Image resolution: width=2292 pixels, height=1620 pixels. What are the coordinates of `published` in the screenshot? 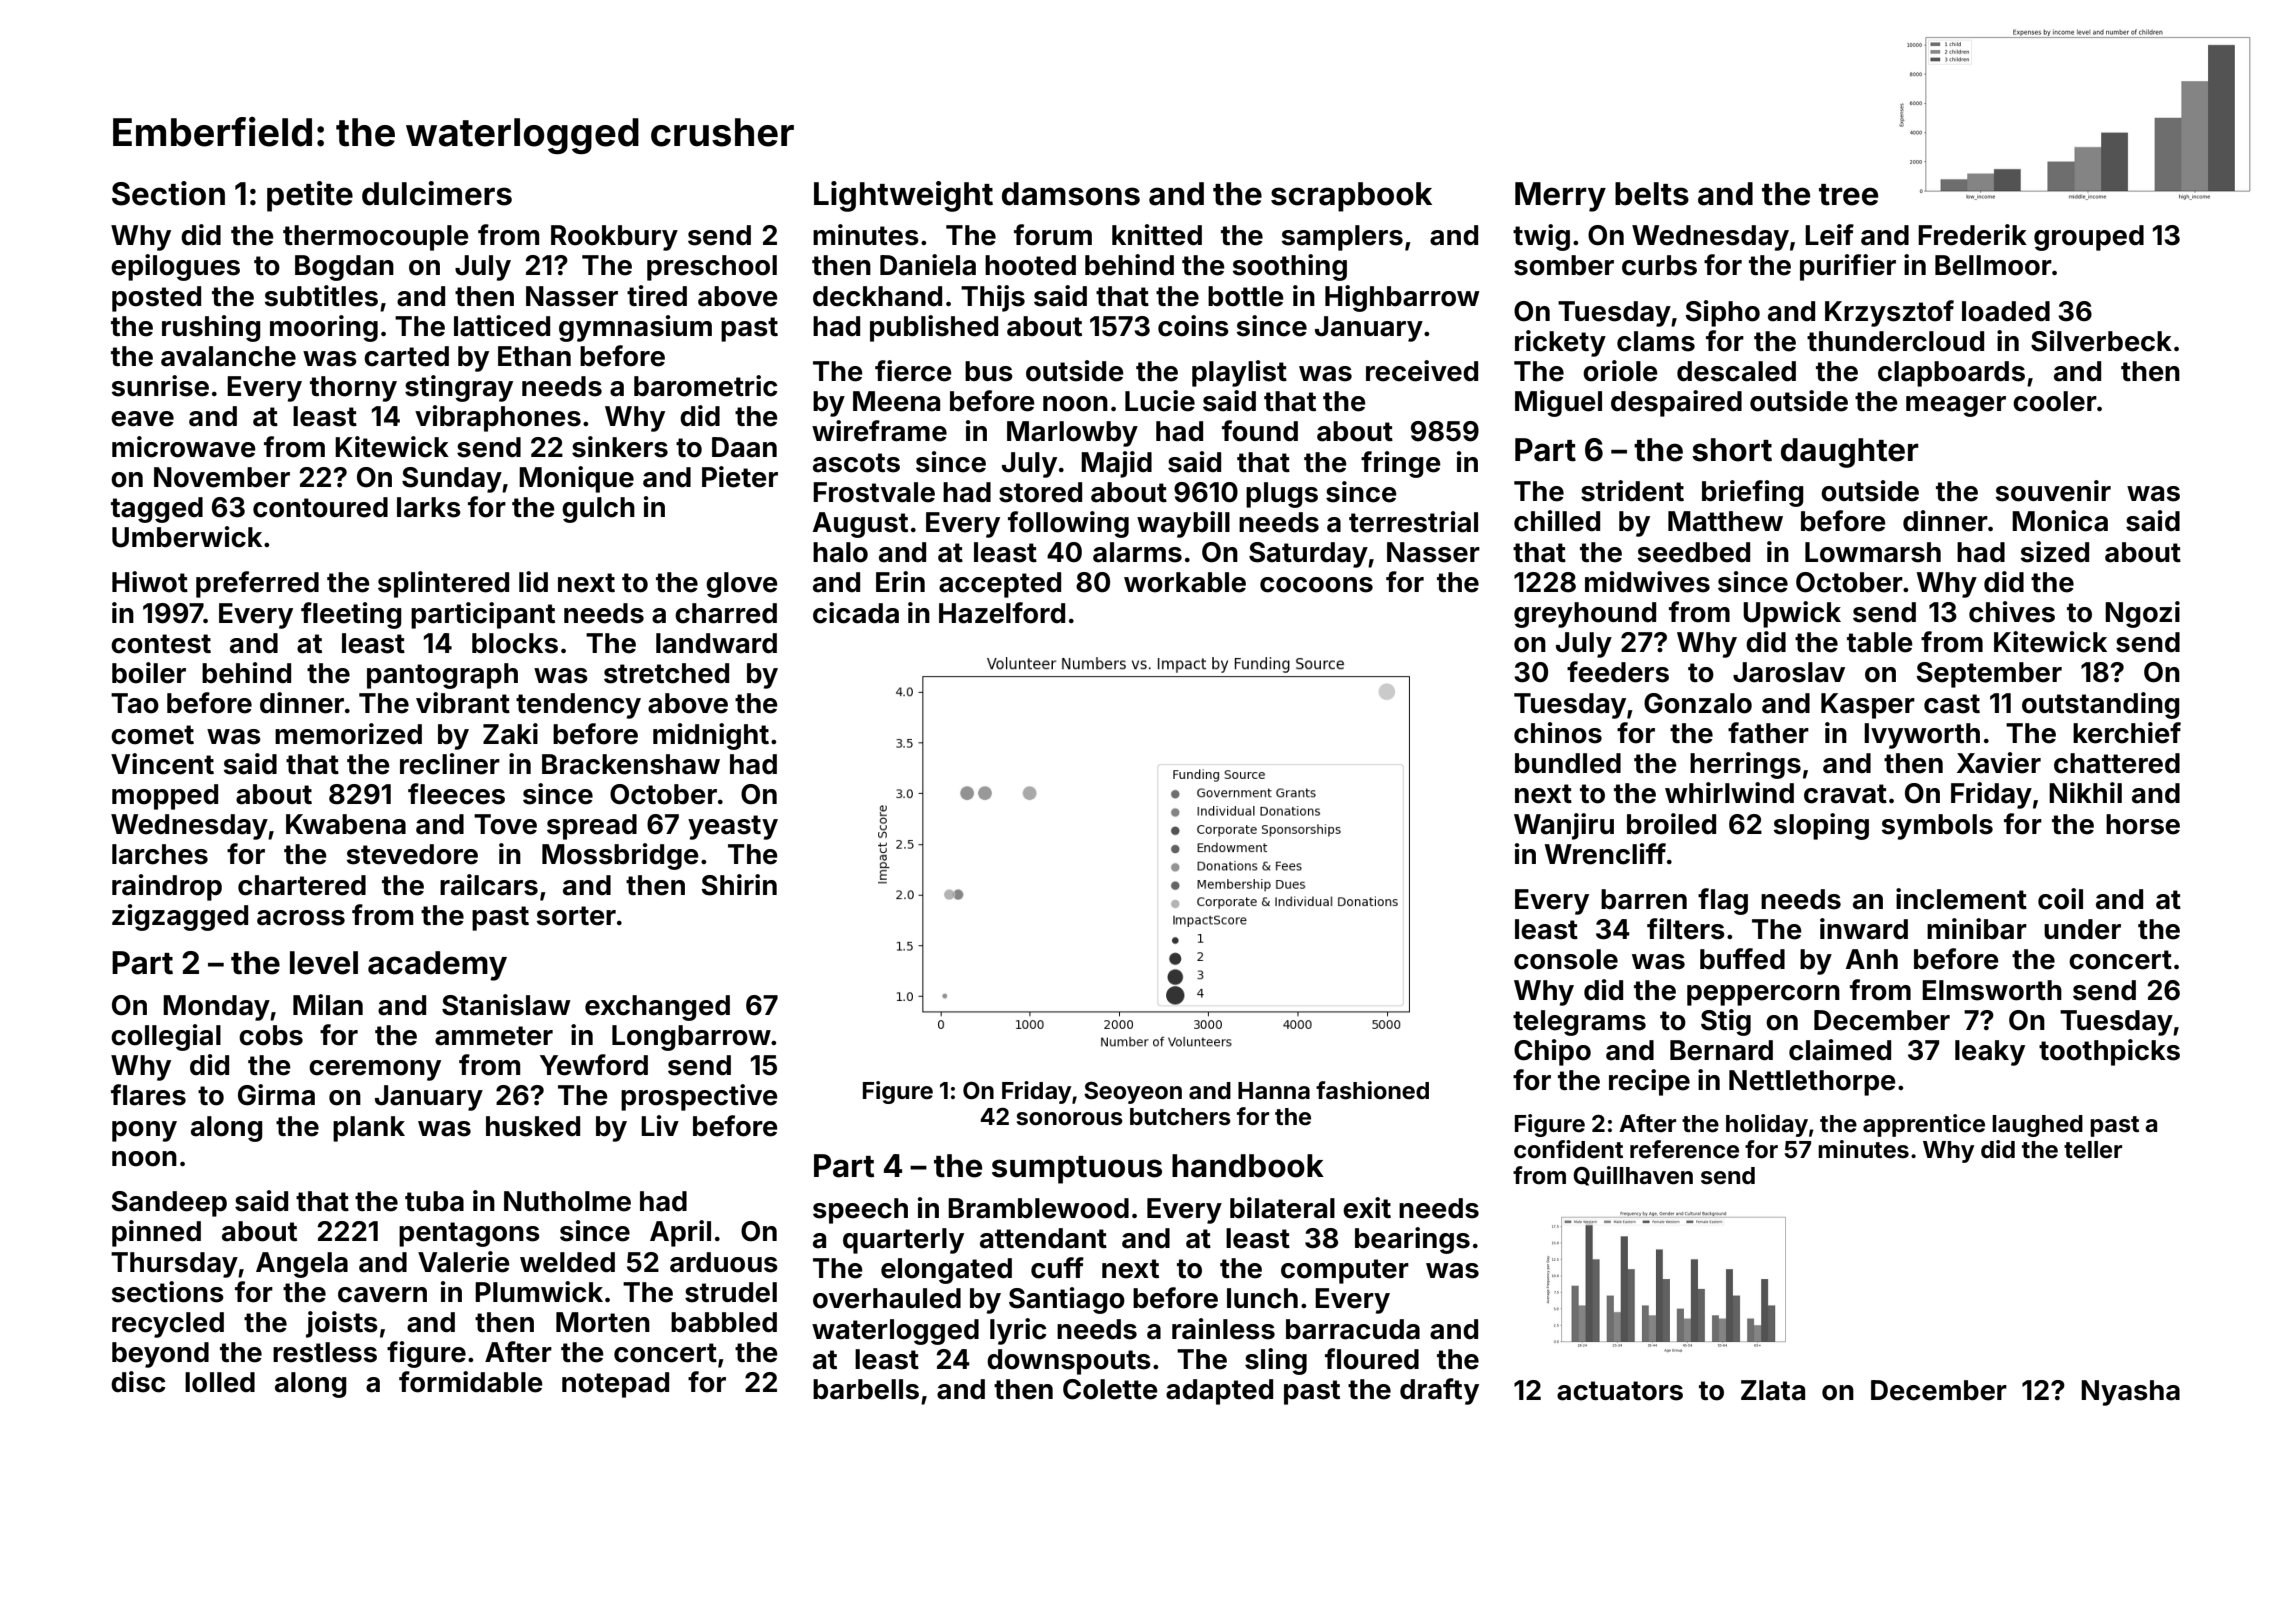 It's located at (934, 328).
